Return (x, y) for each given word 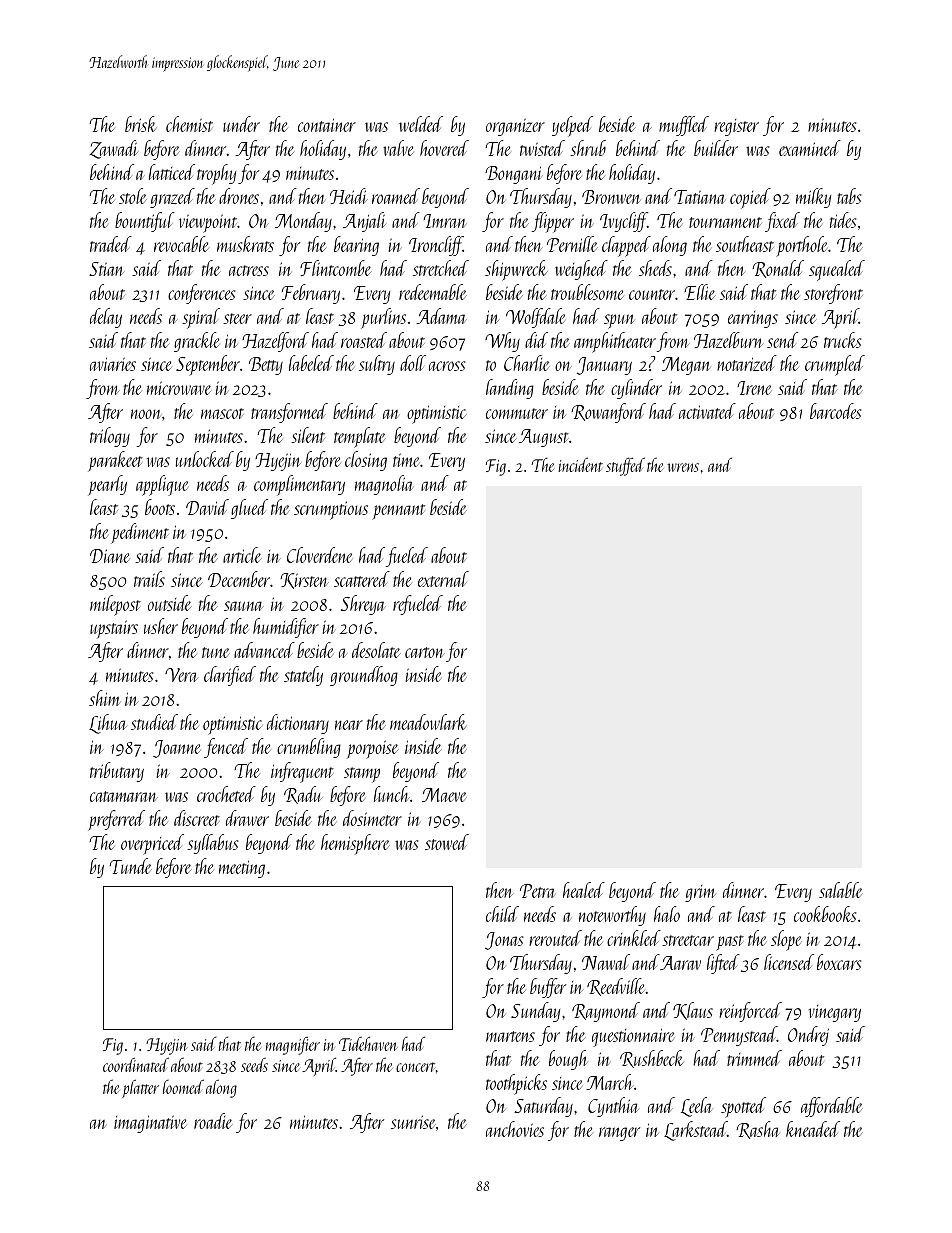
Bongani (514, 175)
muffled (684, 126)
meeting (242, 869)
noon (146, 414)
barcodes (835, 411)
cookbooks (825, 914)
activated (707, 411)
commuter (517, 413)
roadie (213, 1121)
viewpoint (208, 223)
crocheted (226, 794)
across (447, 366)
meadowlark (428, 722)
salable (841, 890)
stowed (447, 842)
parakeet (115, 461)
